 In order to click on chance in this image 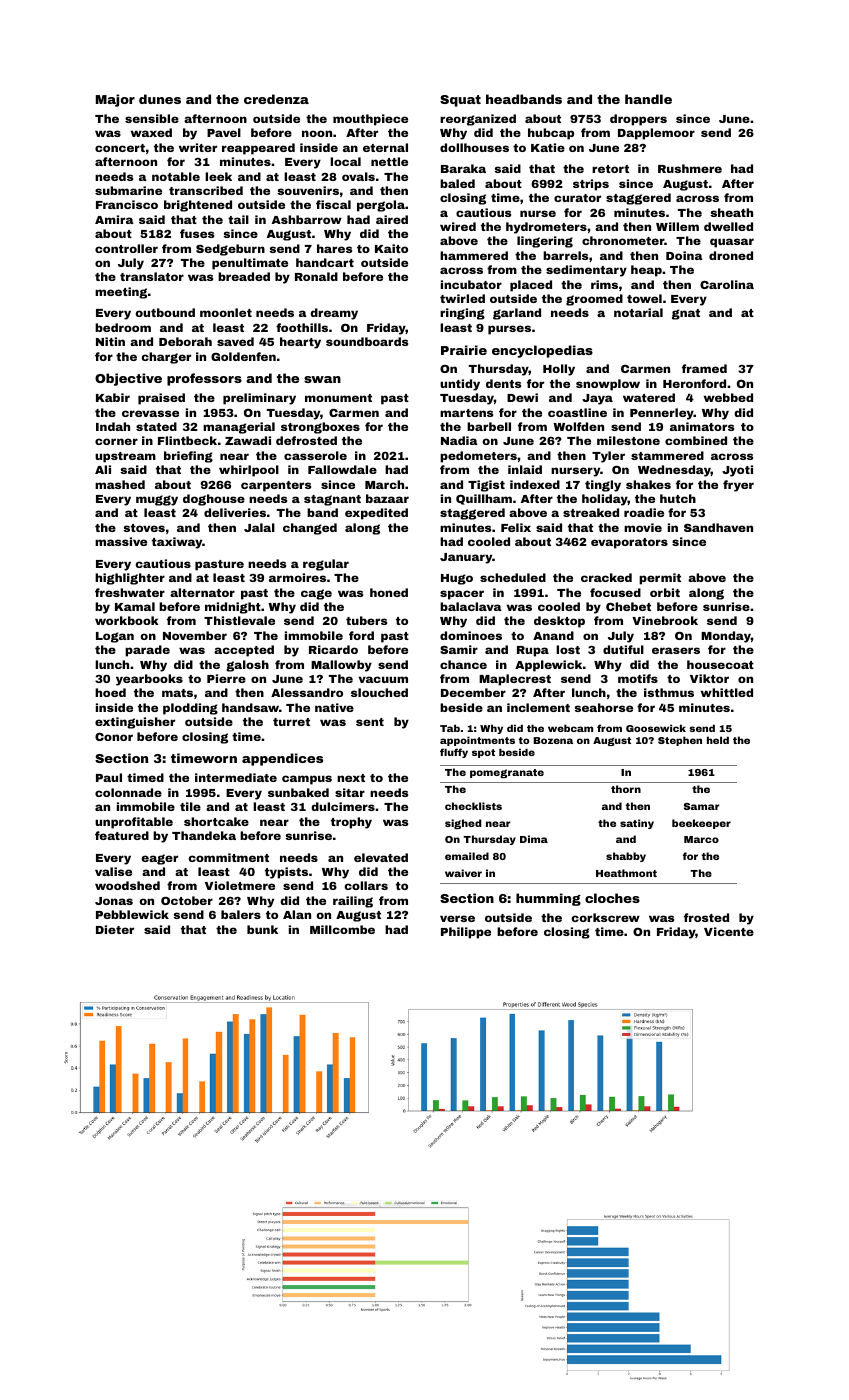, I will do `click(463, 664)`.
